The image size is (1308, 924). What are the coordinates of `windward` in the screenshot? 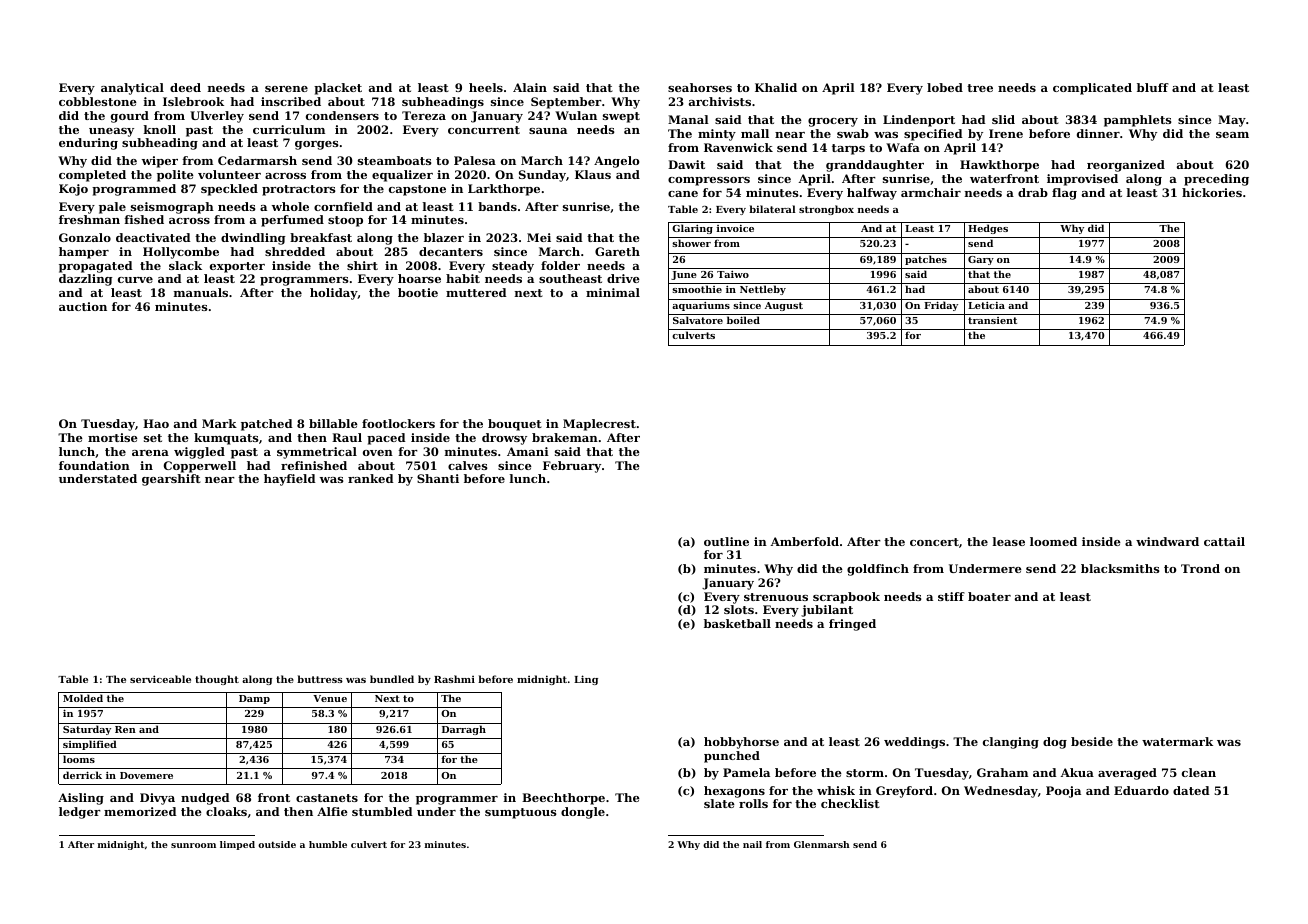 It's located at (1167, 541).
